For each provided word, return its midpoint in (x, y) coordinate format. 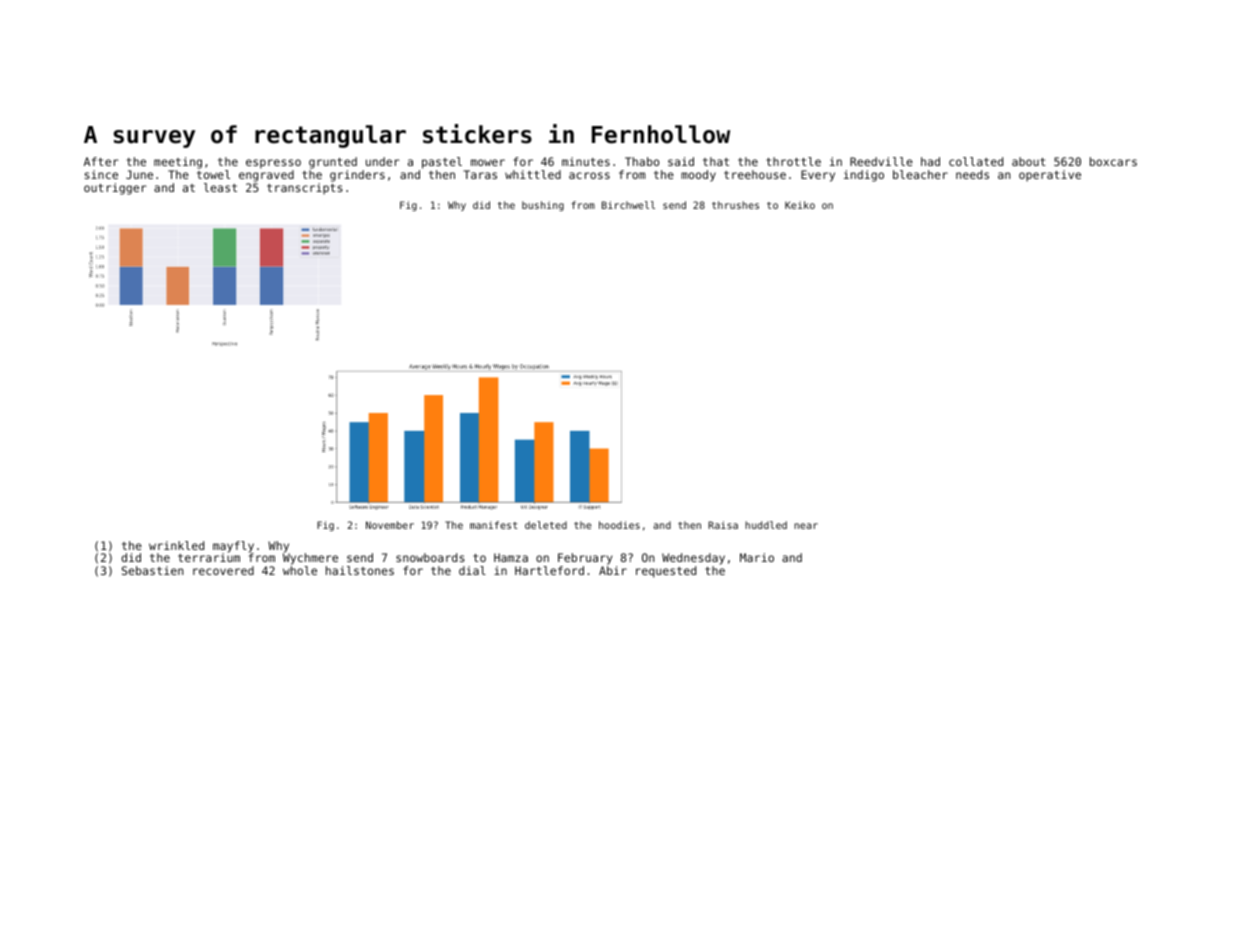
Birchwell (628, 205)
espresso (273, 164)
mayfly (233, 547)
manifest (494, 525)
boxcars (1113, 161)
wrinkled (176, 545)
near (806, 526)
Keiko (800, 205)
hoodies (619, 525)
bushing (543, 206)
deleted (546, 525)
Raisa (723, 525)
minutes (586, 161)
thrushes (735, 205)
